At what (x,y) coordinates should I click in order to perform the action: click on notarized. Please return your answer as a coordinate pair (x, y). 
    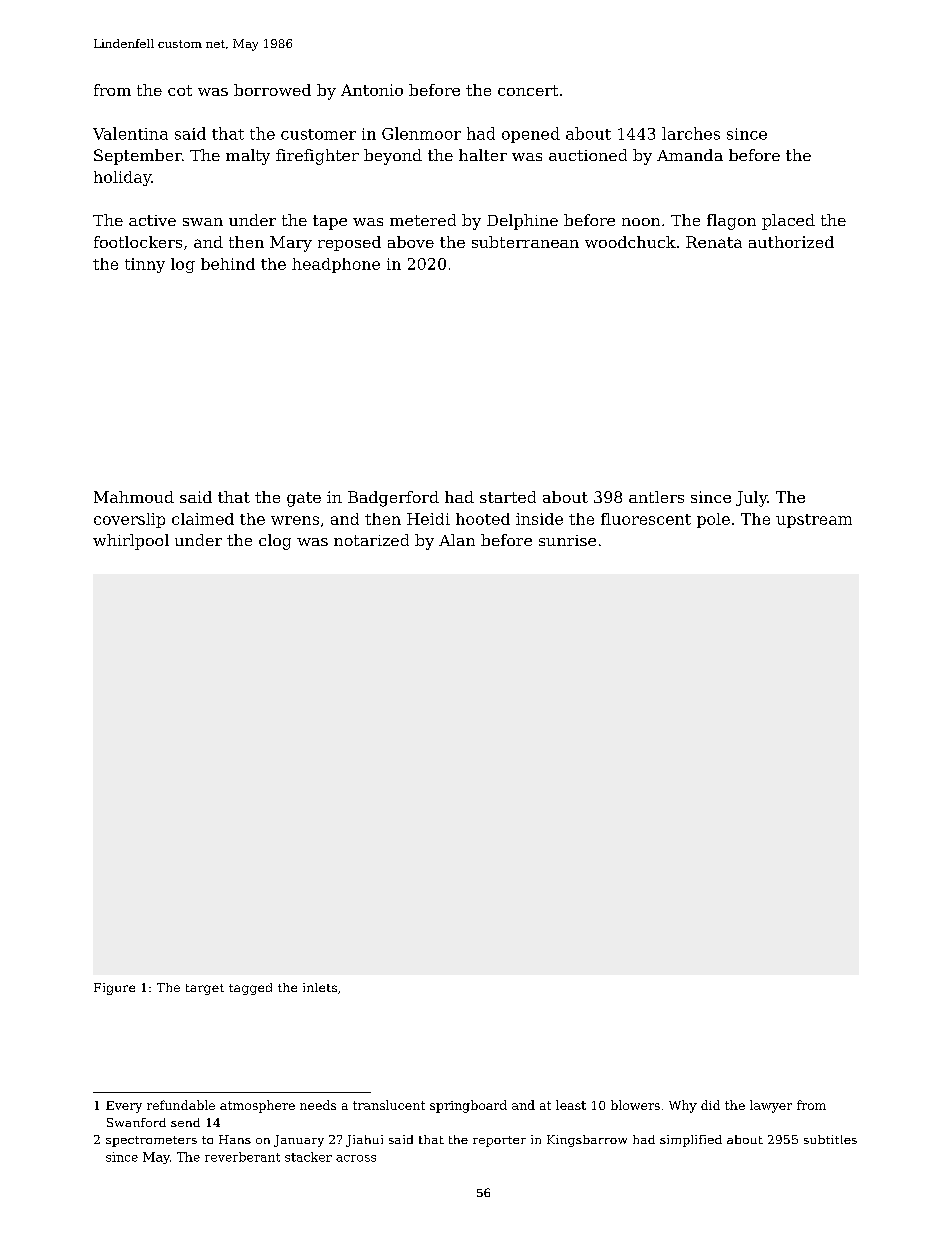
    Looking at the image, I should click on (371, 540).
